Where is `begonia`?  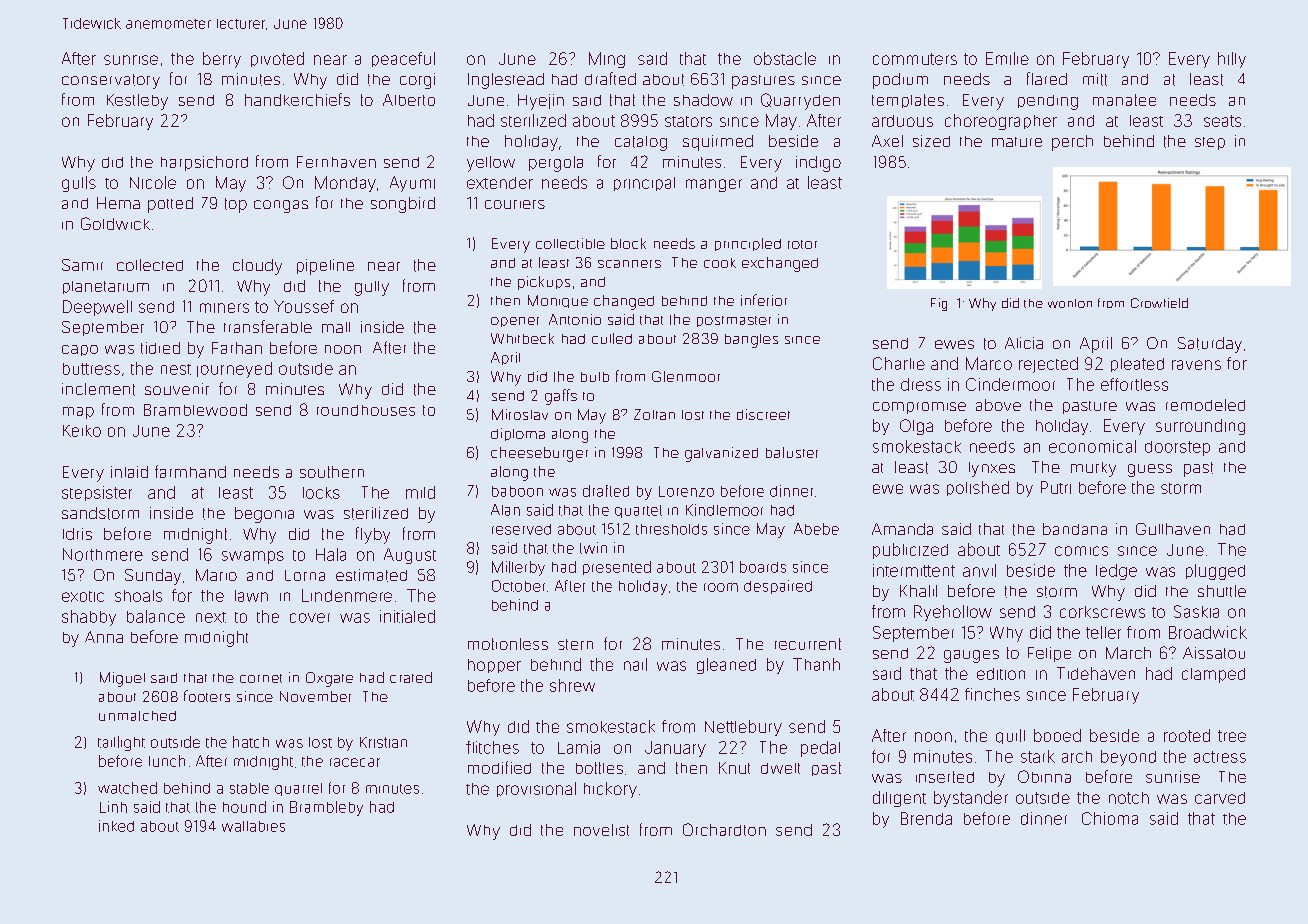 begonia is located at coordinates (264, 515).
